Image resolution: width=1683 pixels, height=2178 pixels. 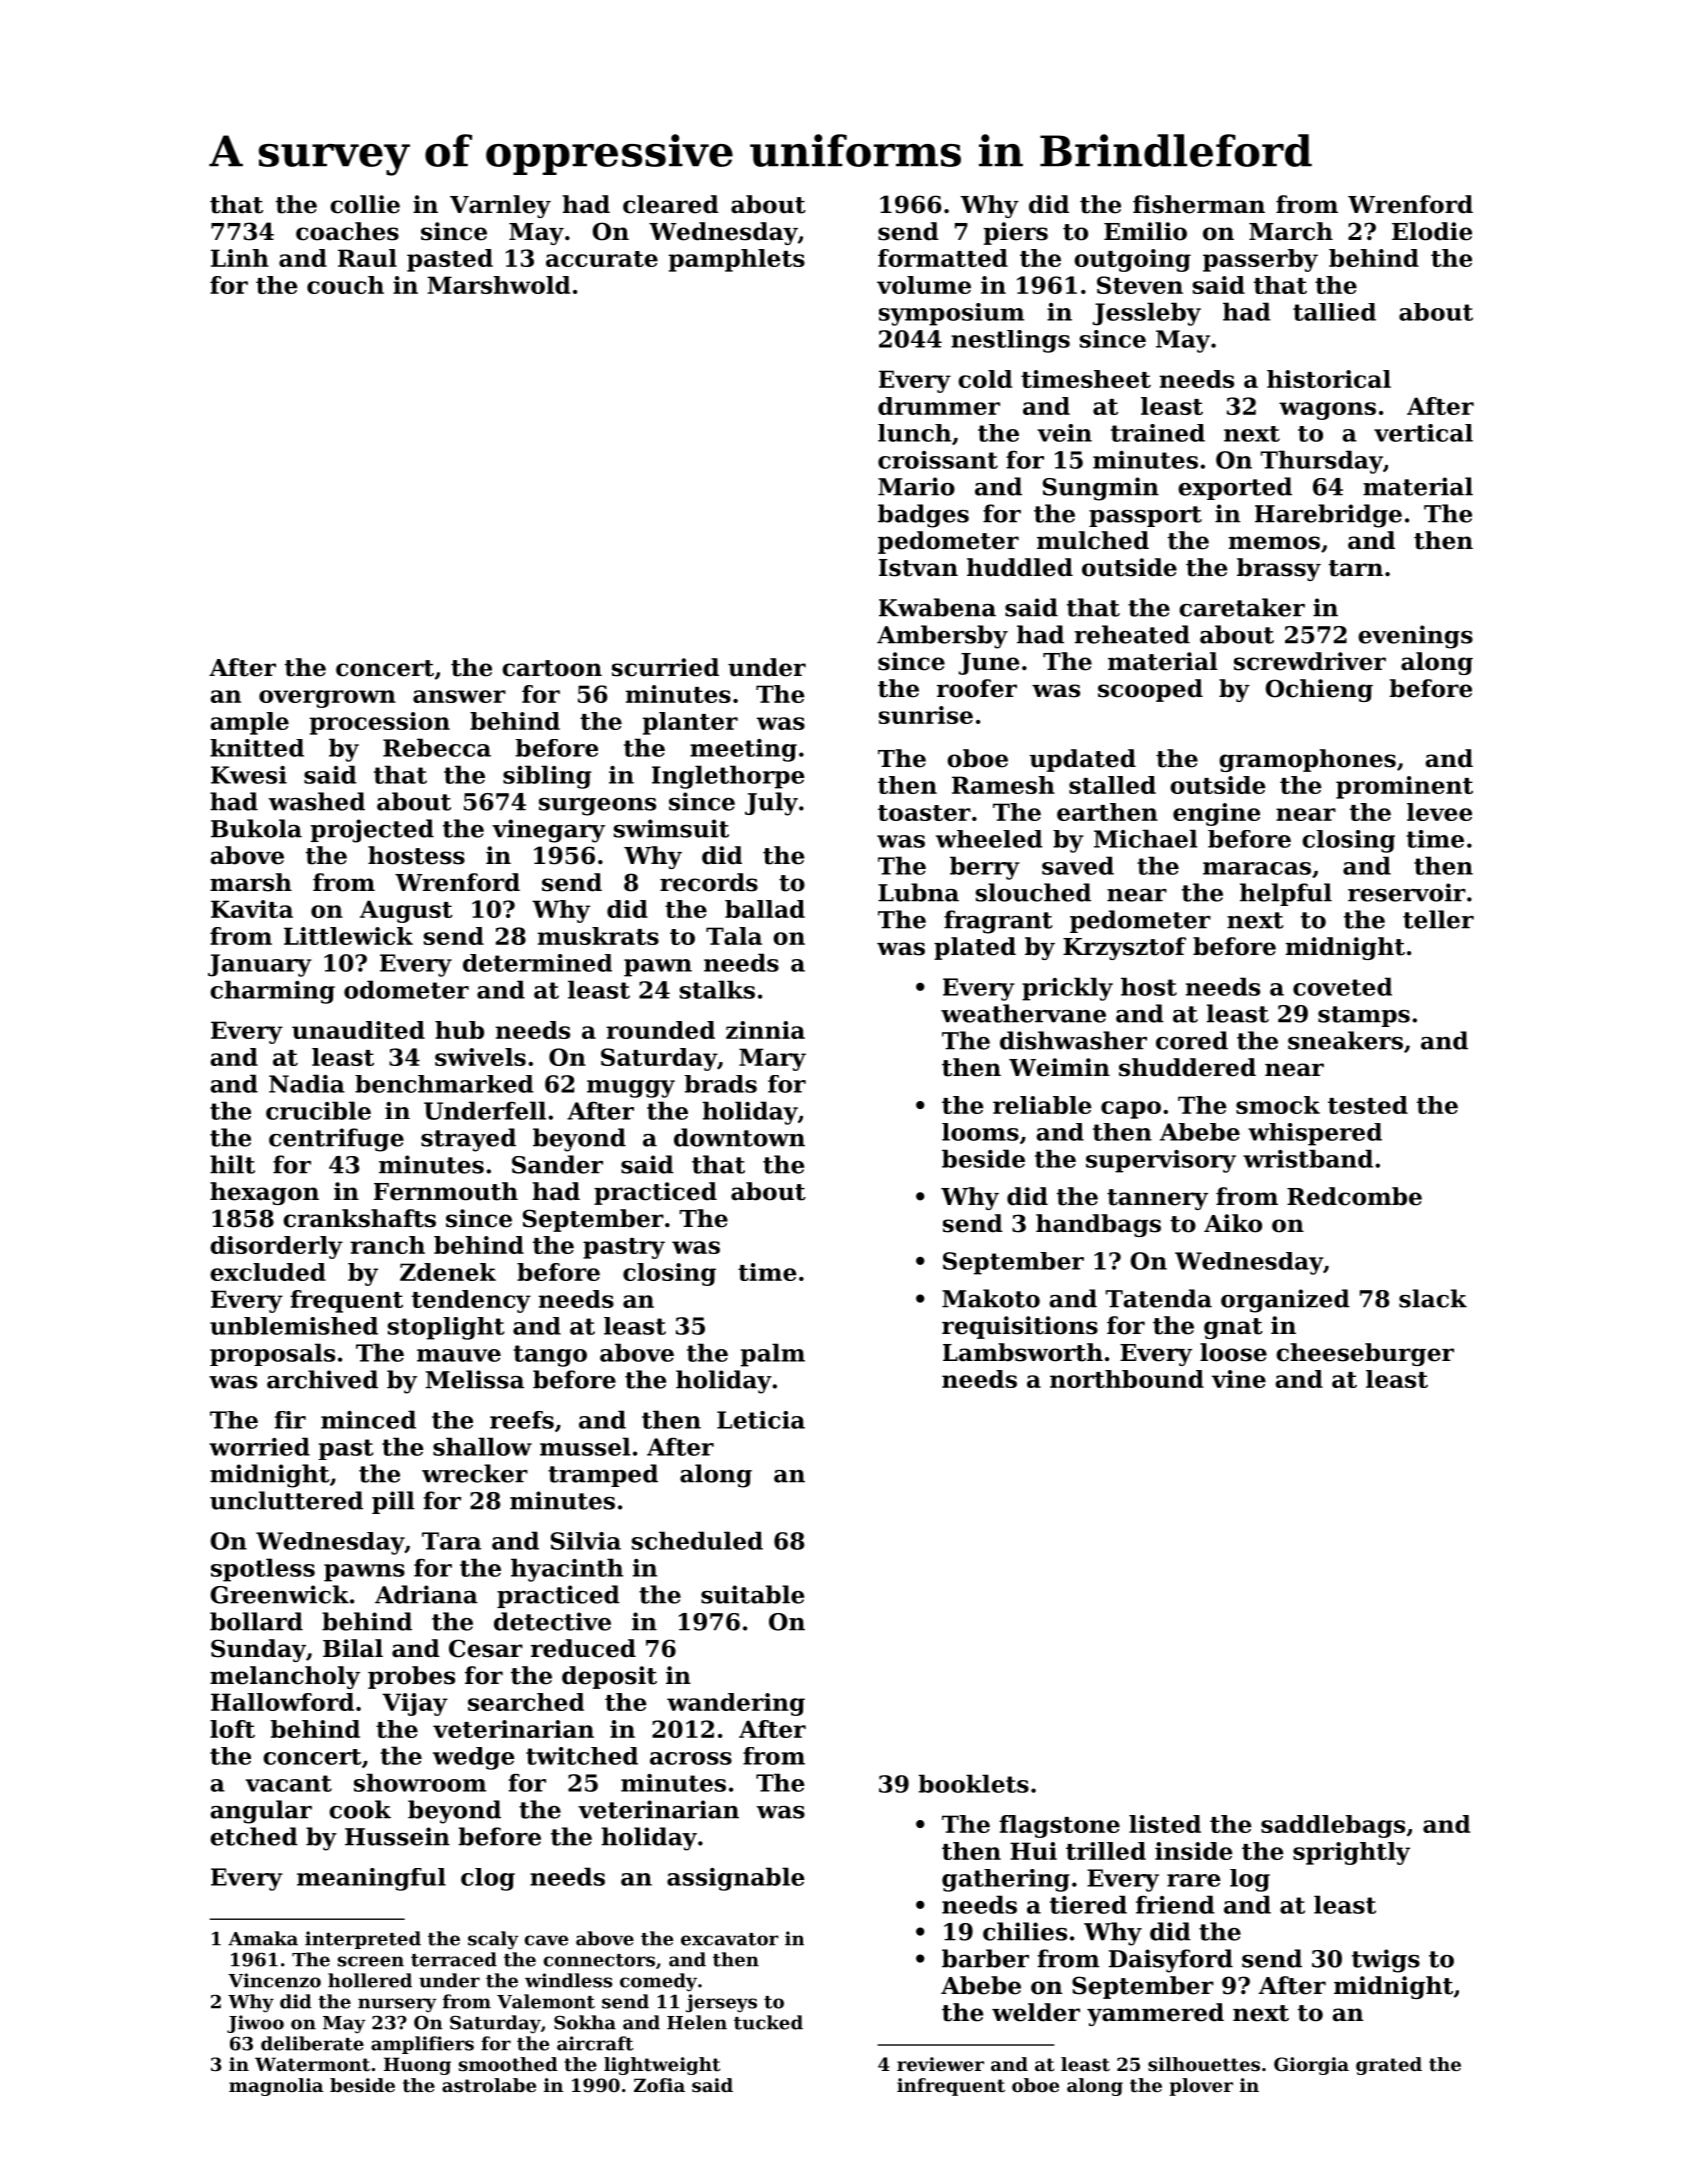 What do you see at coordinates (1351, 1853) in the image?
I see `sprightly` at bounding box center [1351, 1853].
